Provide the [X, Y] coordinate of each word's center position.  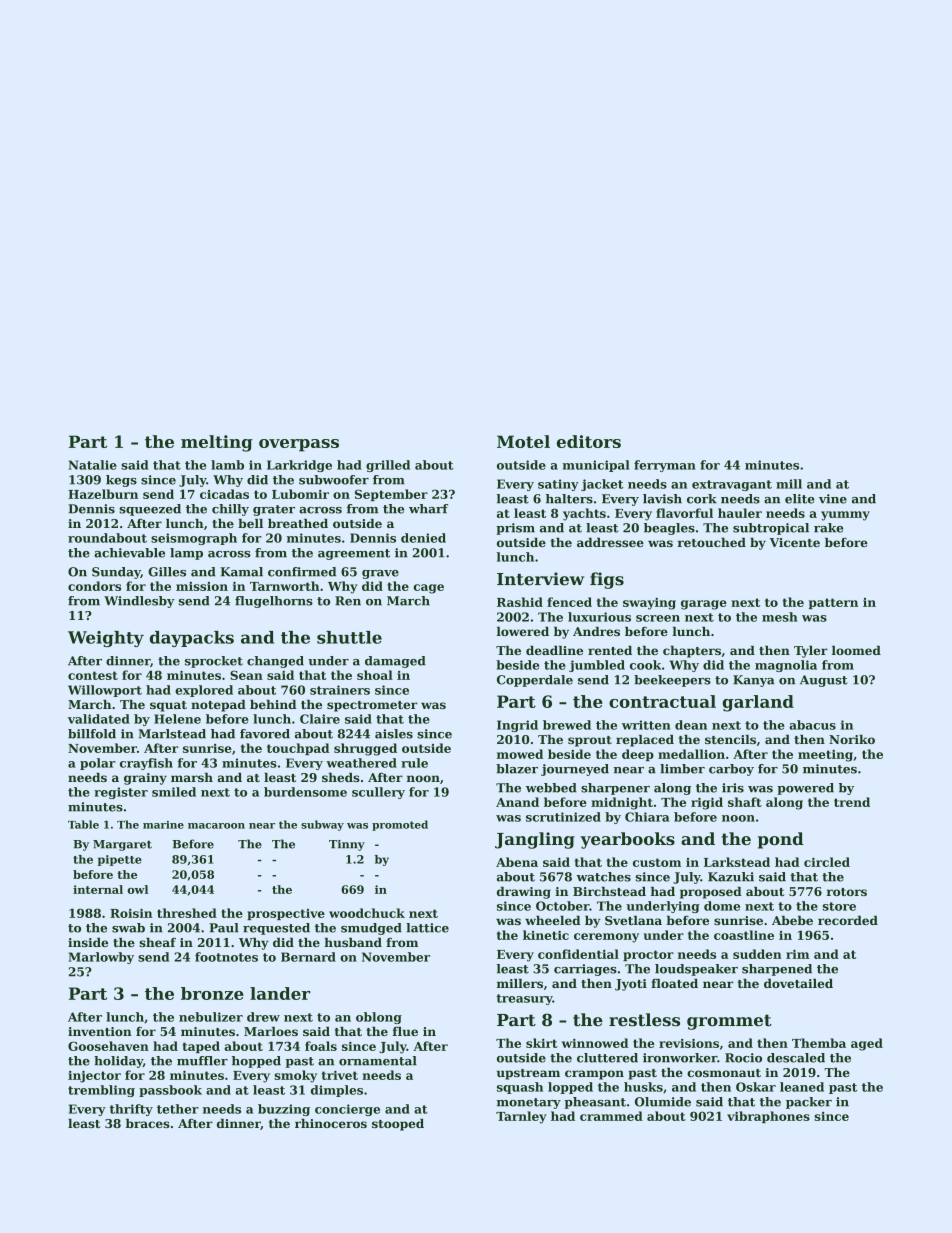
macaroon [216, 826]
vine [833, 499]
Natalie [93, 465]
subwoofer [334, 480]
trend [852, 802]
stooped [398, 1125]
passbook [170, 1091]
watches [603, 877]
